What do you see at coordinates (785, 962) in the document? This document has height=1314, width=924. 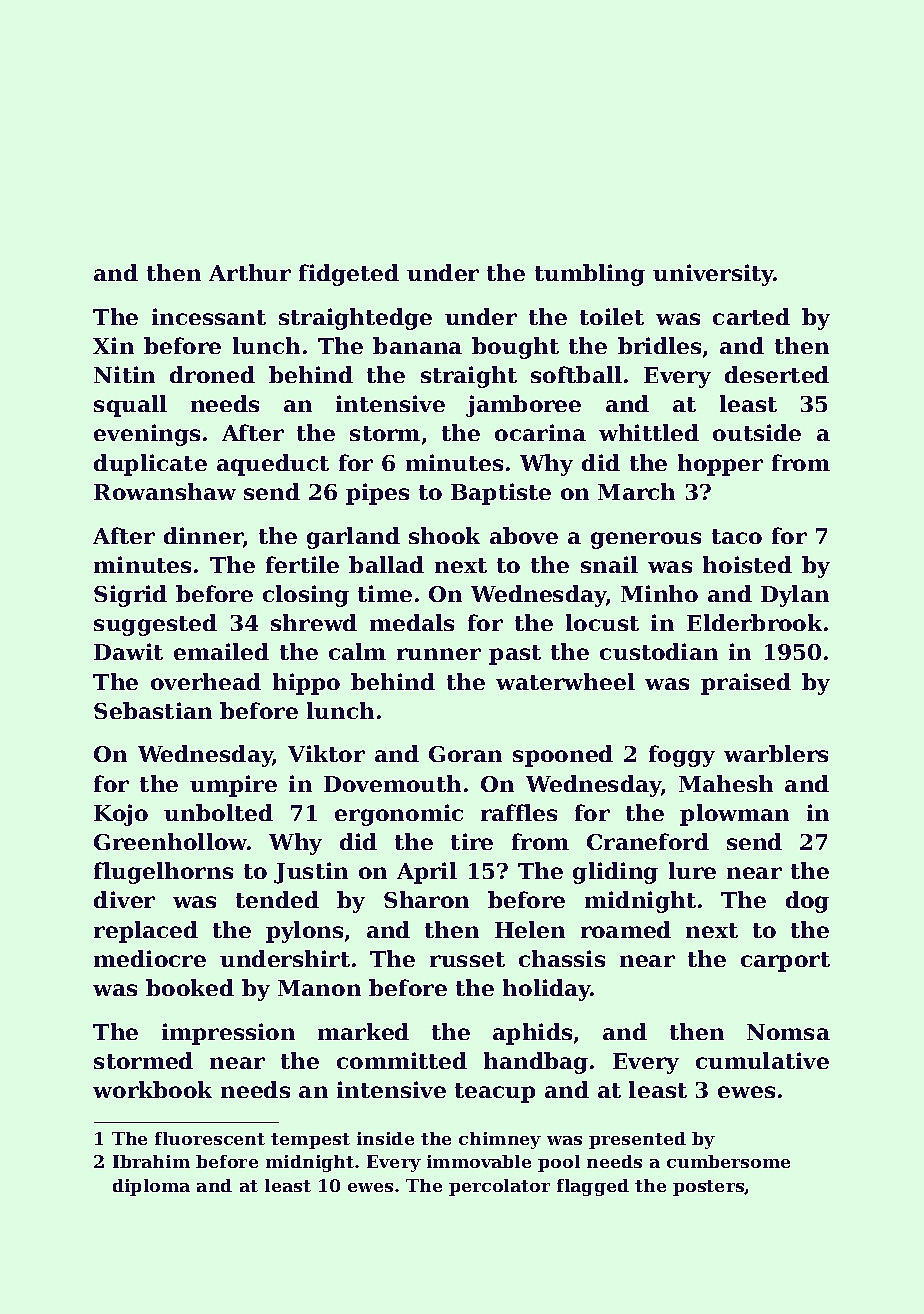 I see `carport` at bounding box center [785, 962].
